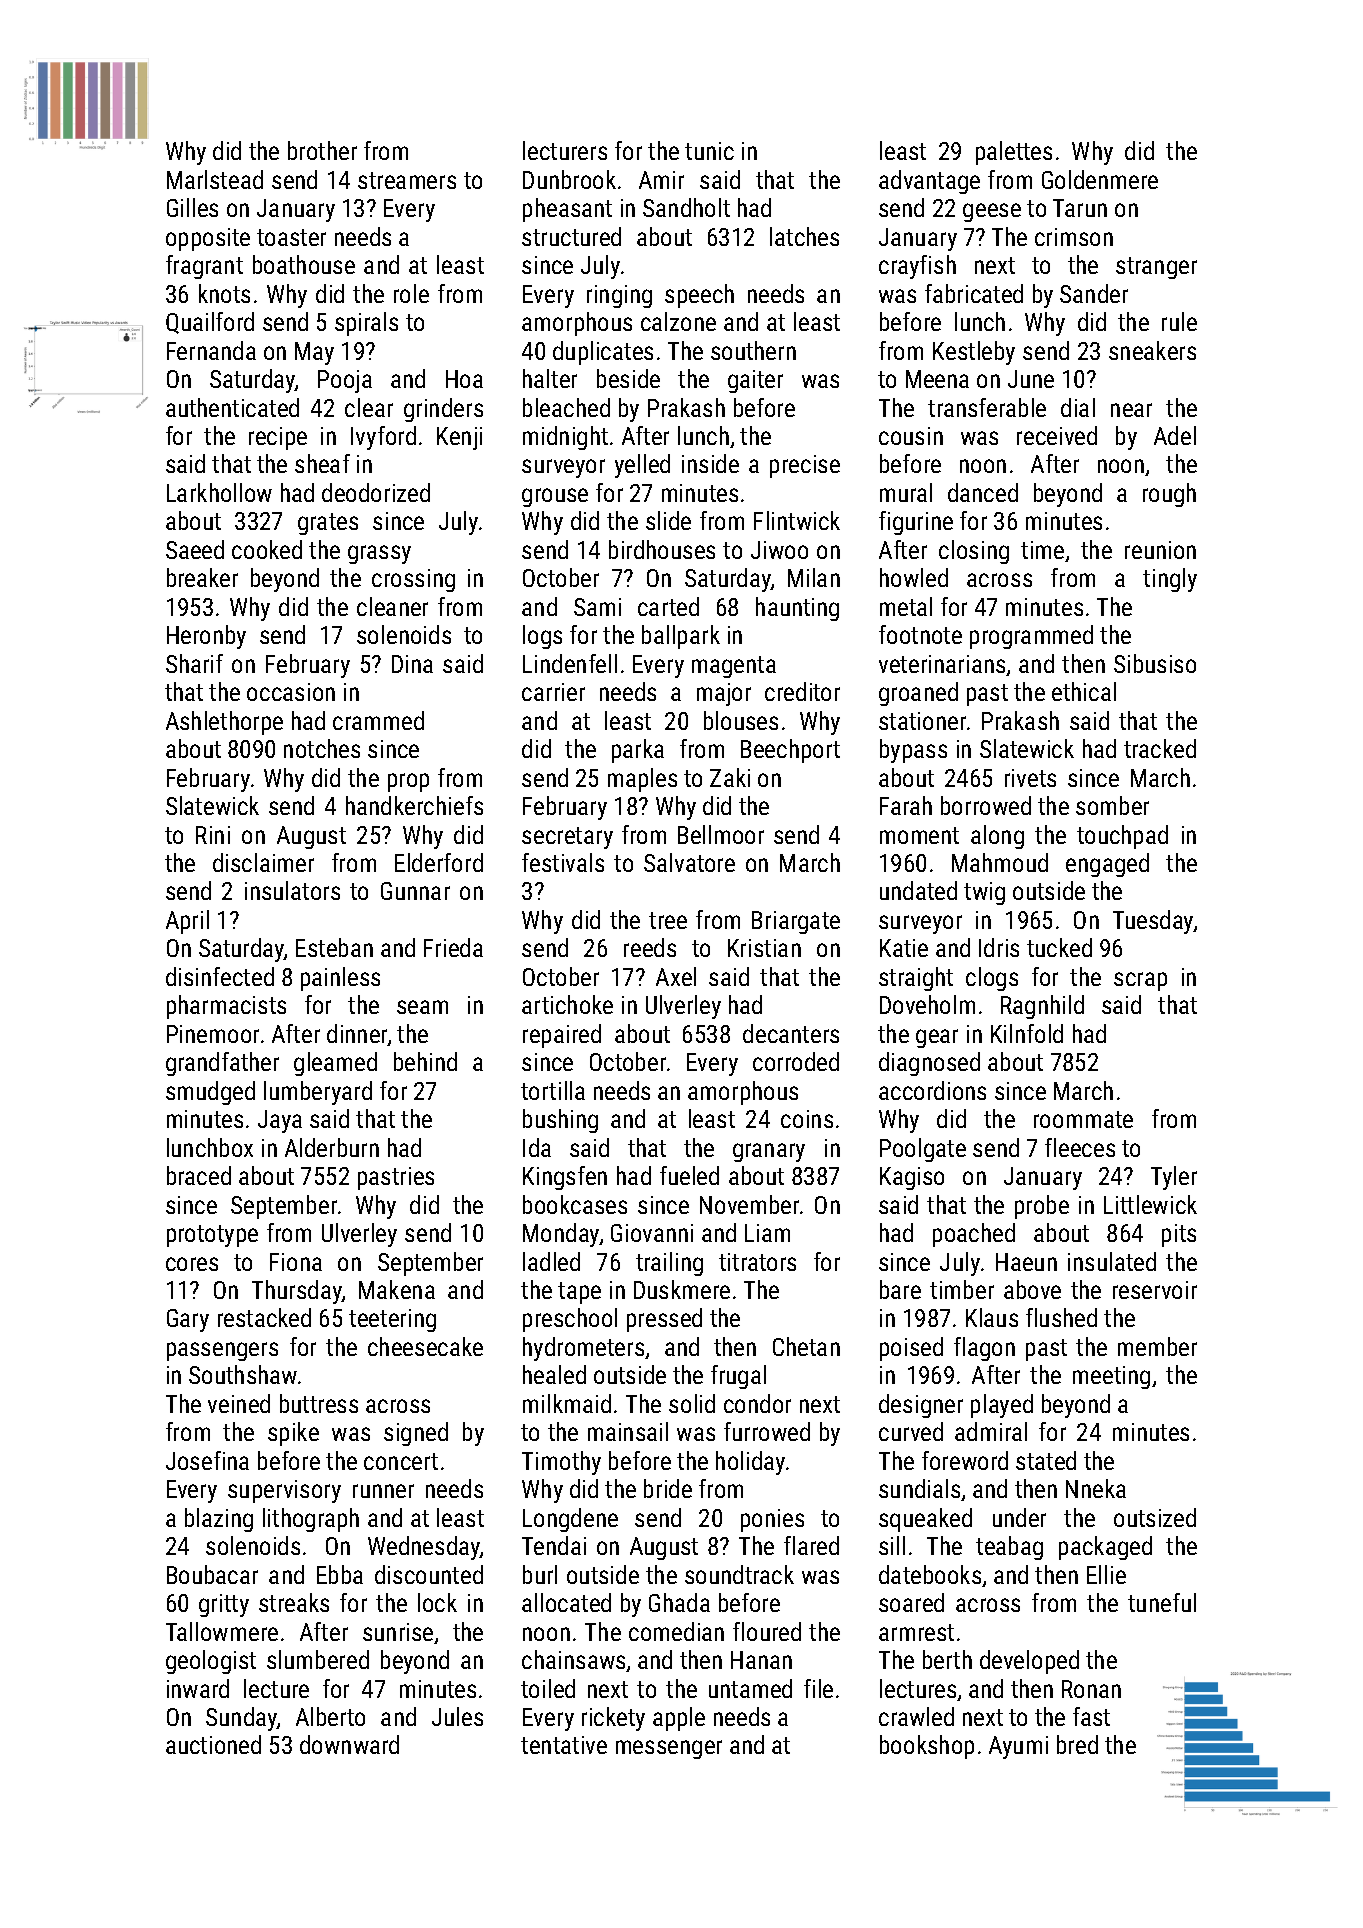  I want to click on tunic, so click(709, 151).
